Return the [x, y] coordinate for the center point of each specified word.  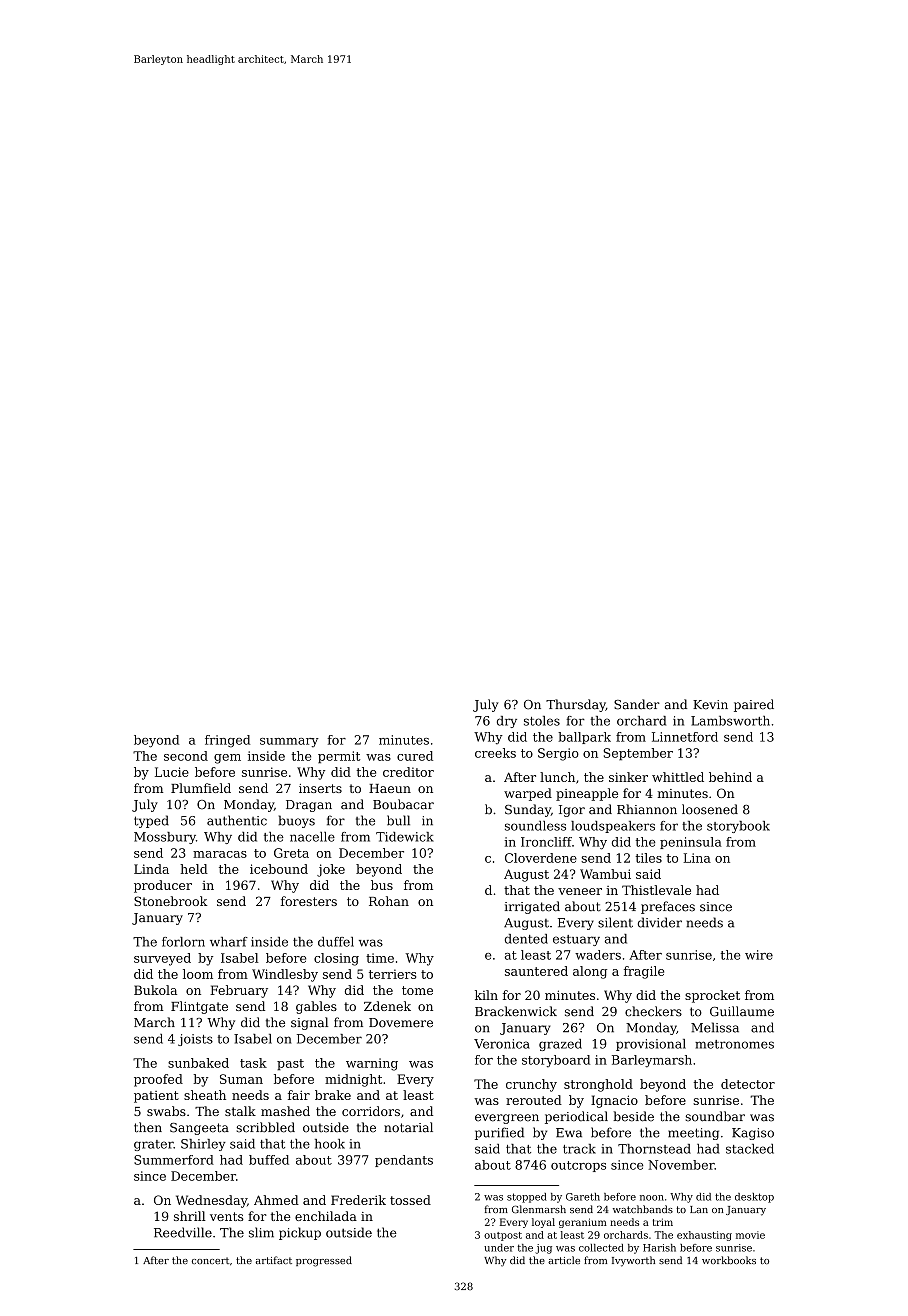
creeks [495, 753]
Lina [697, 858]
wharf [229, 942]
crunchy [531, 1085]
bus [382, 885]
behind [730, 777]
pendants [404, 1161]
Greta [291, 853]
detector [748, 1084]
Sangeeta [199, 1129]
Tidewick [405, 837]
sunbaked [198, 1063]
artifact [274, 1260]
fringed [227, 741]
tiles [648, 858]
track [579, 1149]
